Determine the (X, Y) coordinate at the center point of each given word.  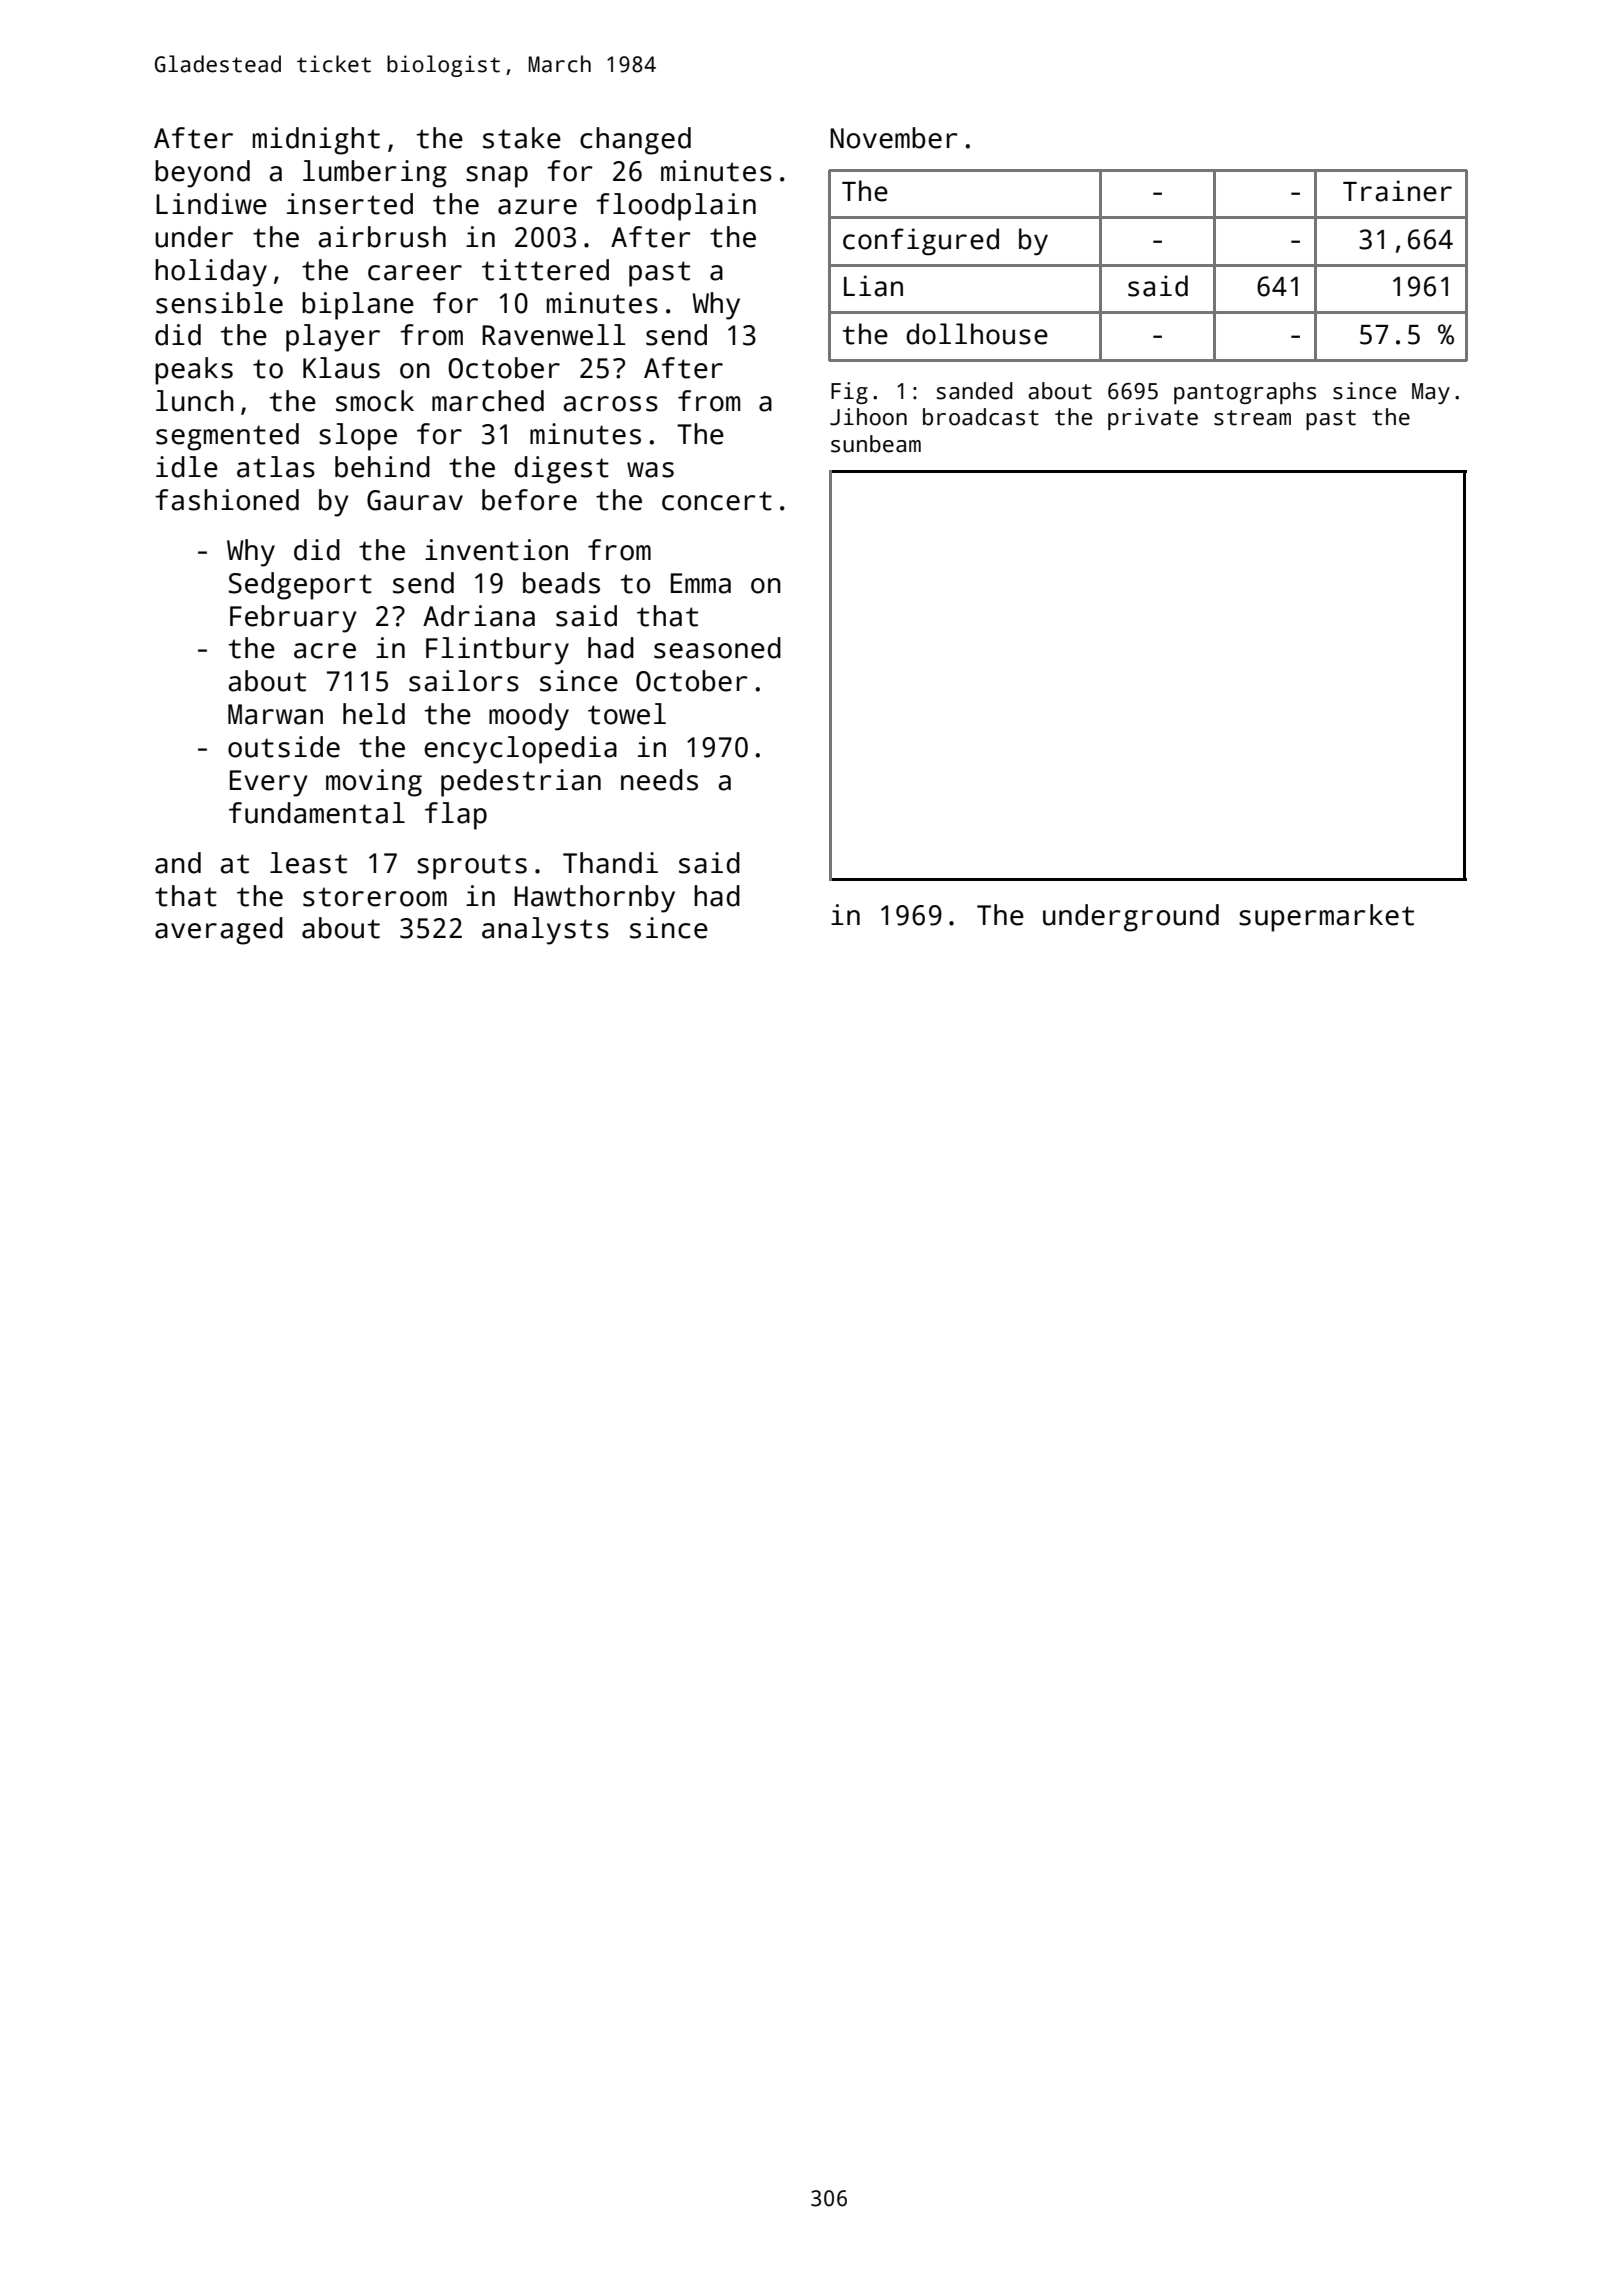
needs (659, 780)
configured (921, 242)
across (610, 404)
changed (635, 141)
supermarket (1326, 918)
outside (284, 747)
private (1153, 419)
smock (375, 401)
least (308, 863)
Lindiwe (211, 204)
